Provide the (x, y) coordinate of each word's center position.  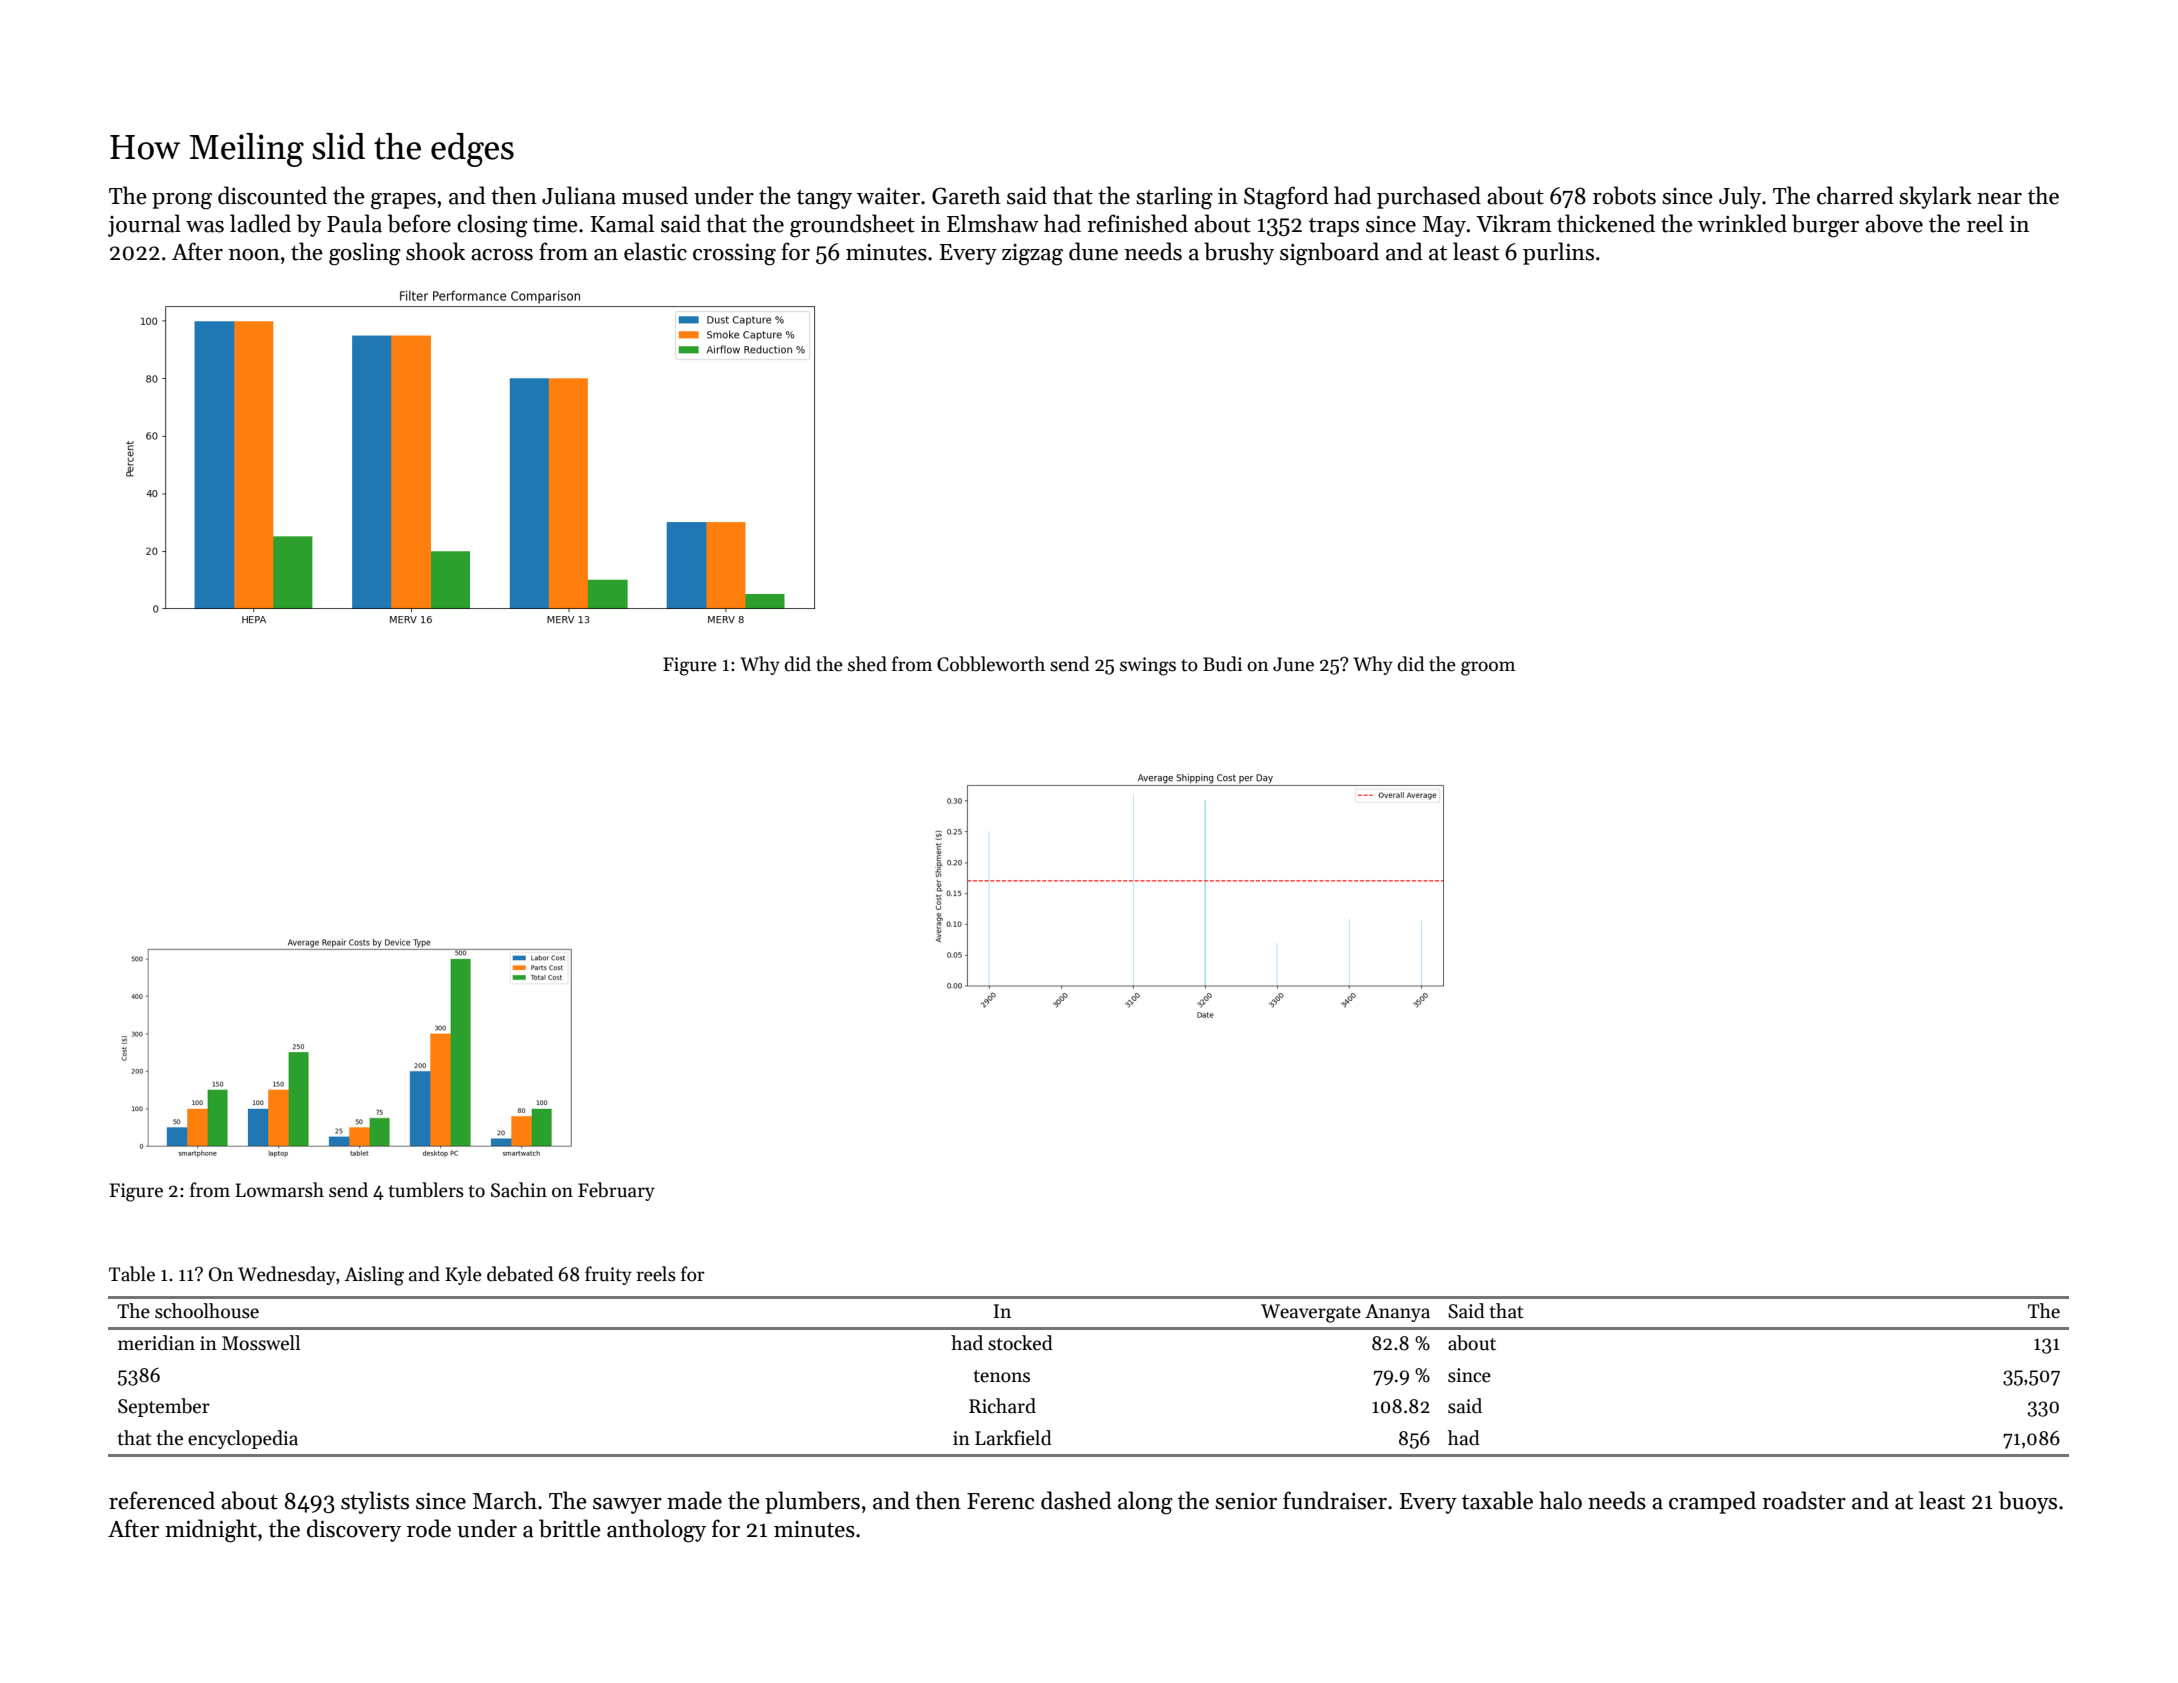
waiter (888, 196)
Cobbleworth (991, 664)
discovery (354, 1530)
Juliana (579, 195)
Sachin (519, 1190)
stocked (1020, 1343)
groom (1488, 668)
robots (1624, 195)
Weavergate (1311, 1313)
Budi (1222, 664)
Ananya (1397, 1313)
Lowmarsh (279, 1190)
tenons (1002, 1376)
